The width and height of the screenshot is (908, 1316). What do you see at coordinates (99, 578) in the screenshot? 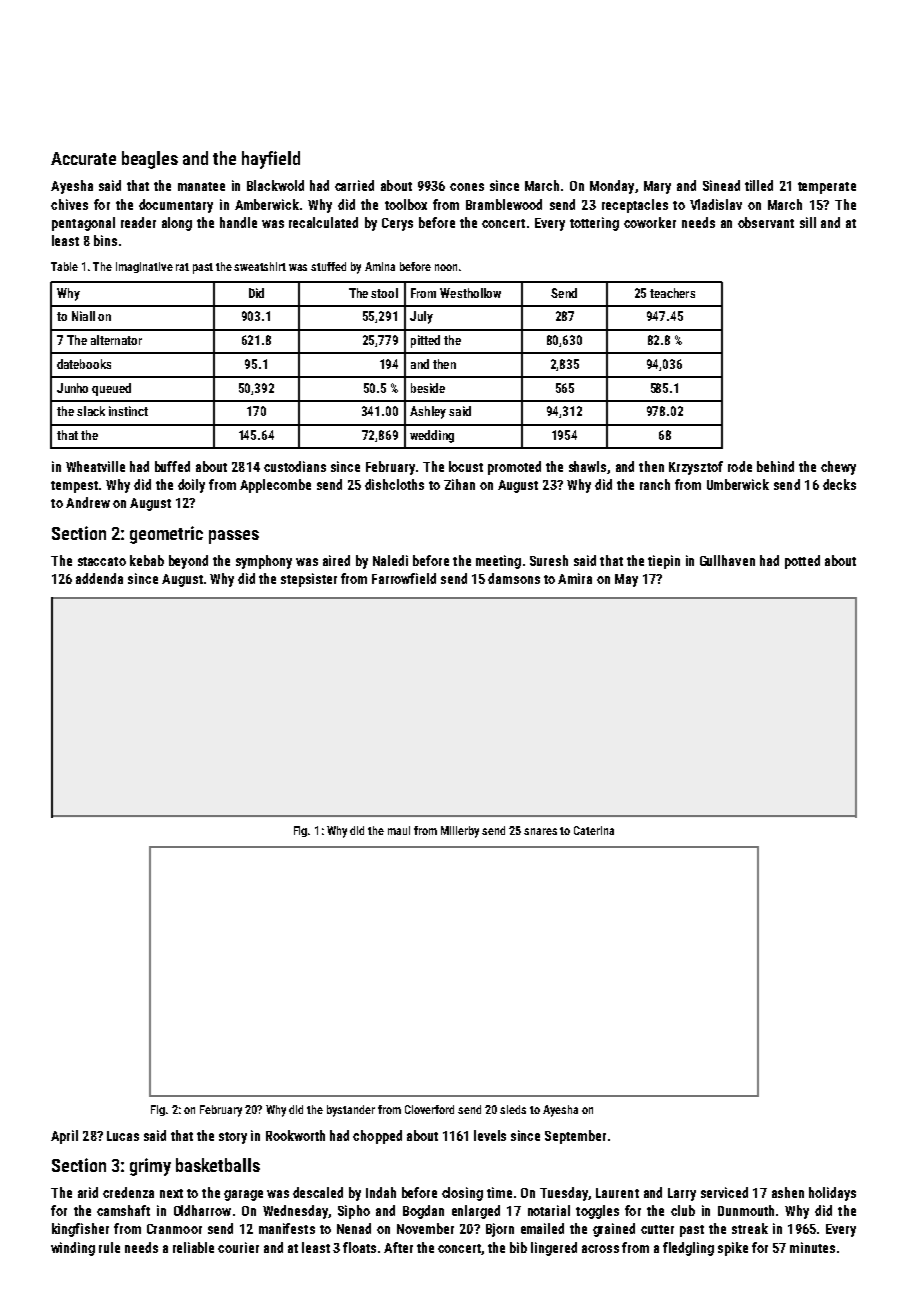
I see `addenda` at bounding box center [99, 578].
